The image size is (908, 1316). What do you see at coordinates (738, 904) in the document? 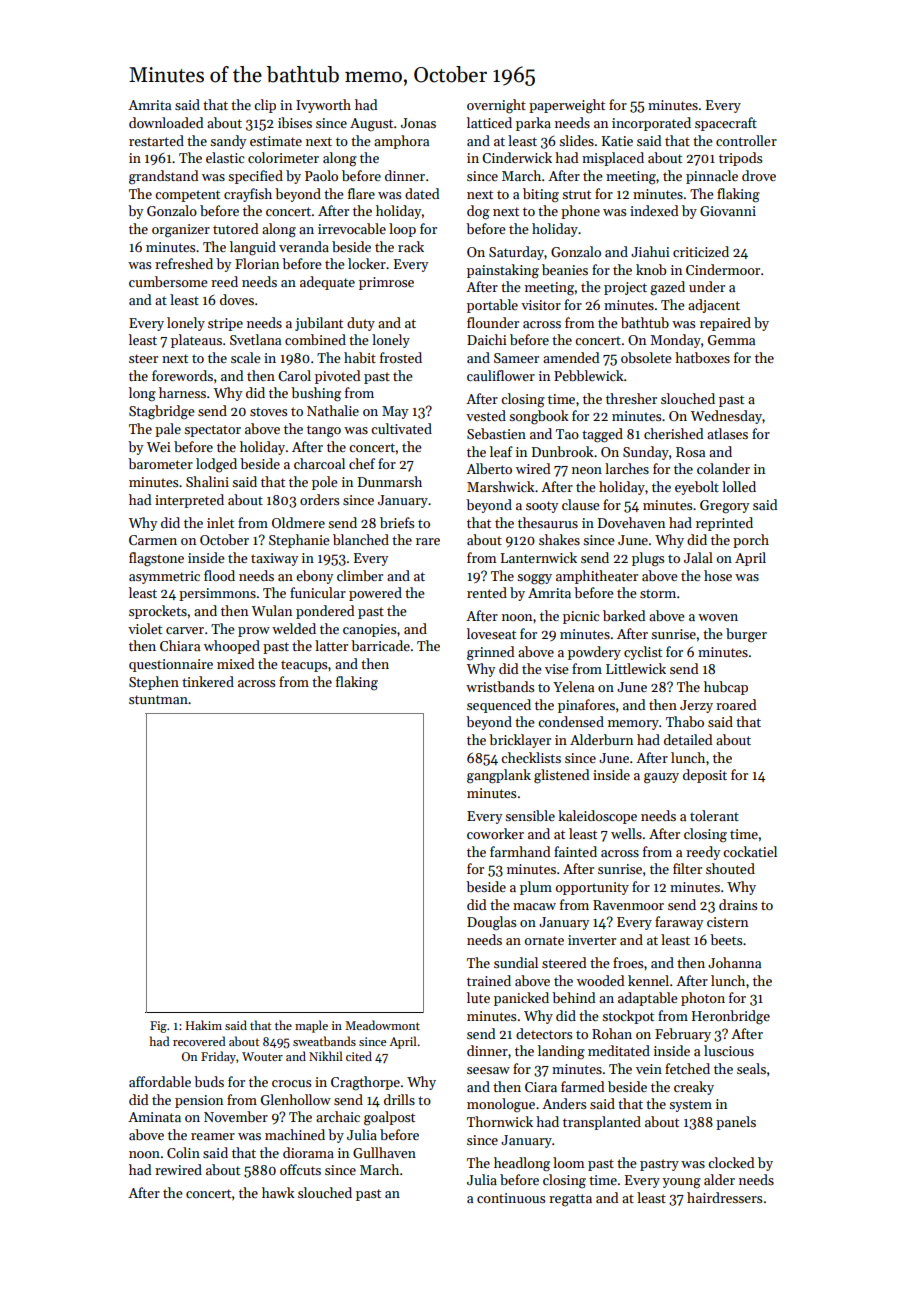
I see `drains` at bounding box center [738, 904].
